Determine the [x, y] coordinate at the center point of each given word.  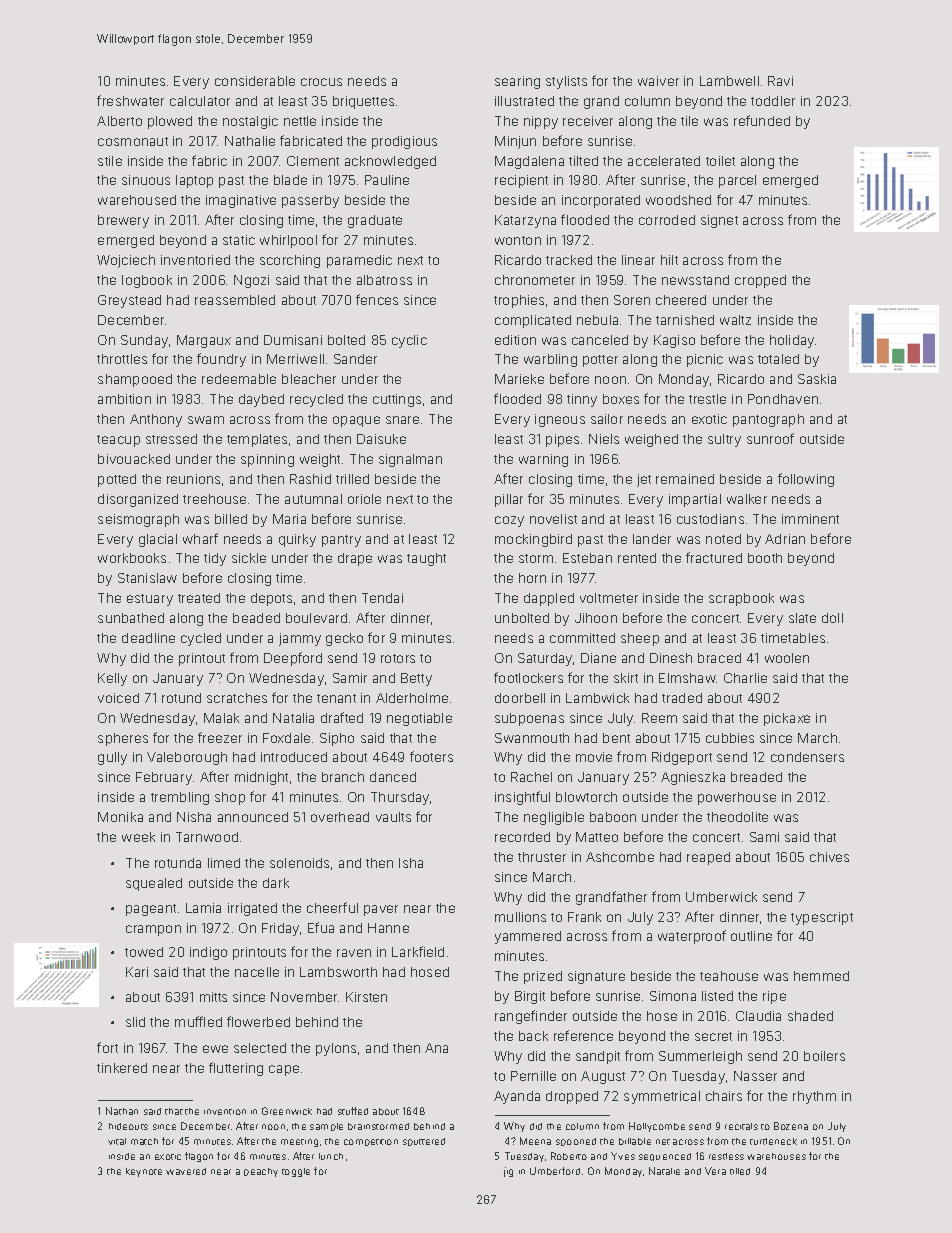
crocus [321, 82]
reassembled [235, 300]
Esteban [587, 558]
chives [829, 857]
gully [112, 758]
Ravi [780, 81]
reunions [193, 479]
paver [381, 910]
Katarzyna [525, 221]
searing [517, 82]
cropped [760, 281]
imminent [810, 519]
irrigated [252, 909]
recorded [522, 837]
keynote [144, 1172]
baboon [613, 817]
